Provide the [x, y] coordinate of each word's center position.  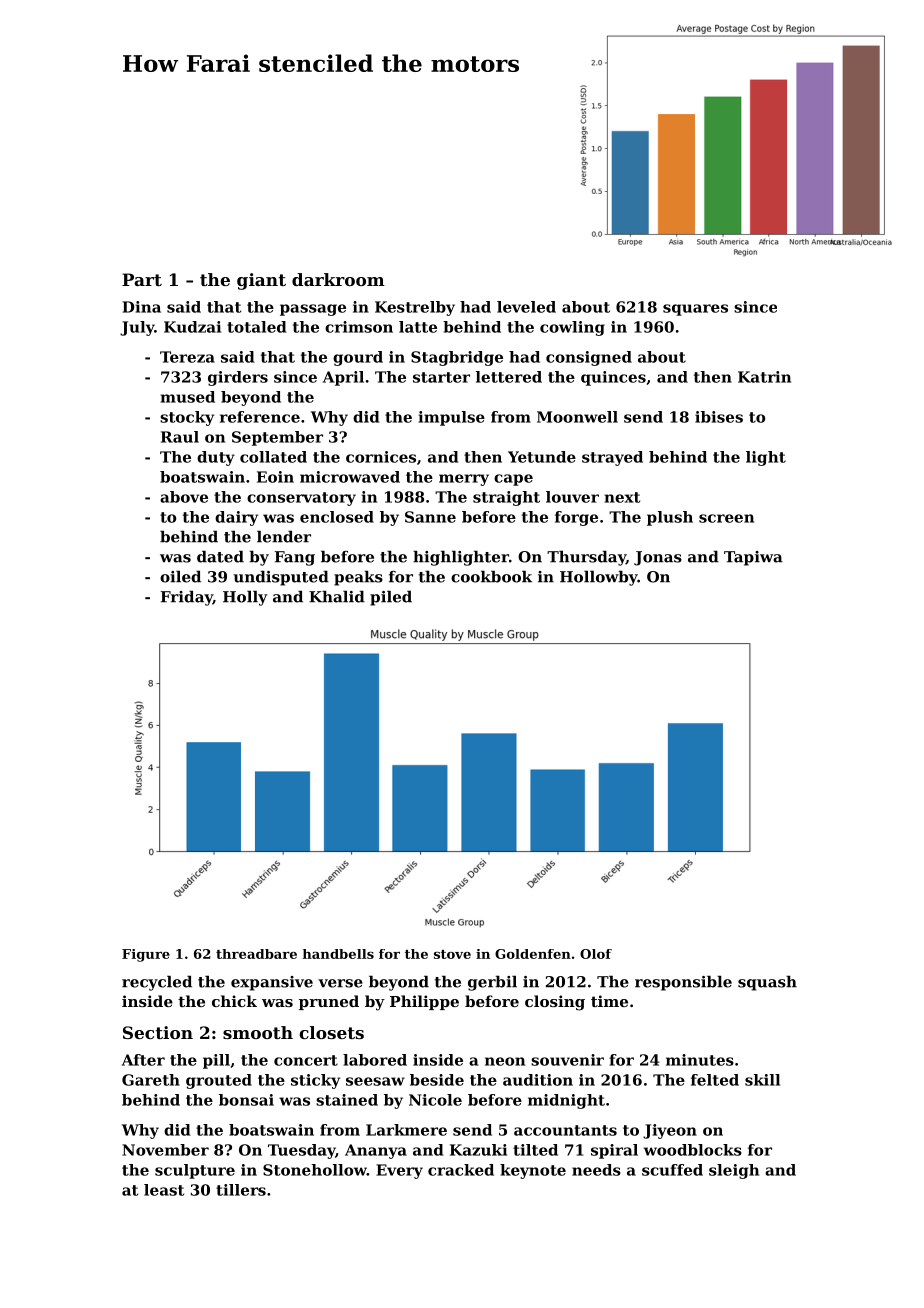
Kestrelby [415, 308]
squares [695, 310]
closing [555, 1003]
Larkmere [406, 1130]
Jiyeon [670, 1131]
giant [261, 281]
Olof [596, 954]
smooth [258, 1032]
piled [391, 598]
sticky [315, 1081]
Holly [245, 598]
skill [762, 1080]
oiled [180, 576]
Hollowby [599, 578]
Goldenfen [533, 954]
